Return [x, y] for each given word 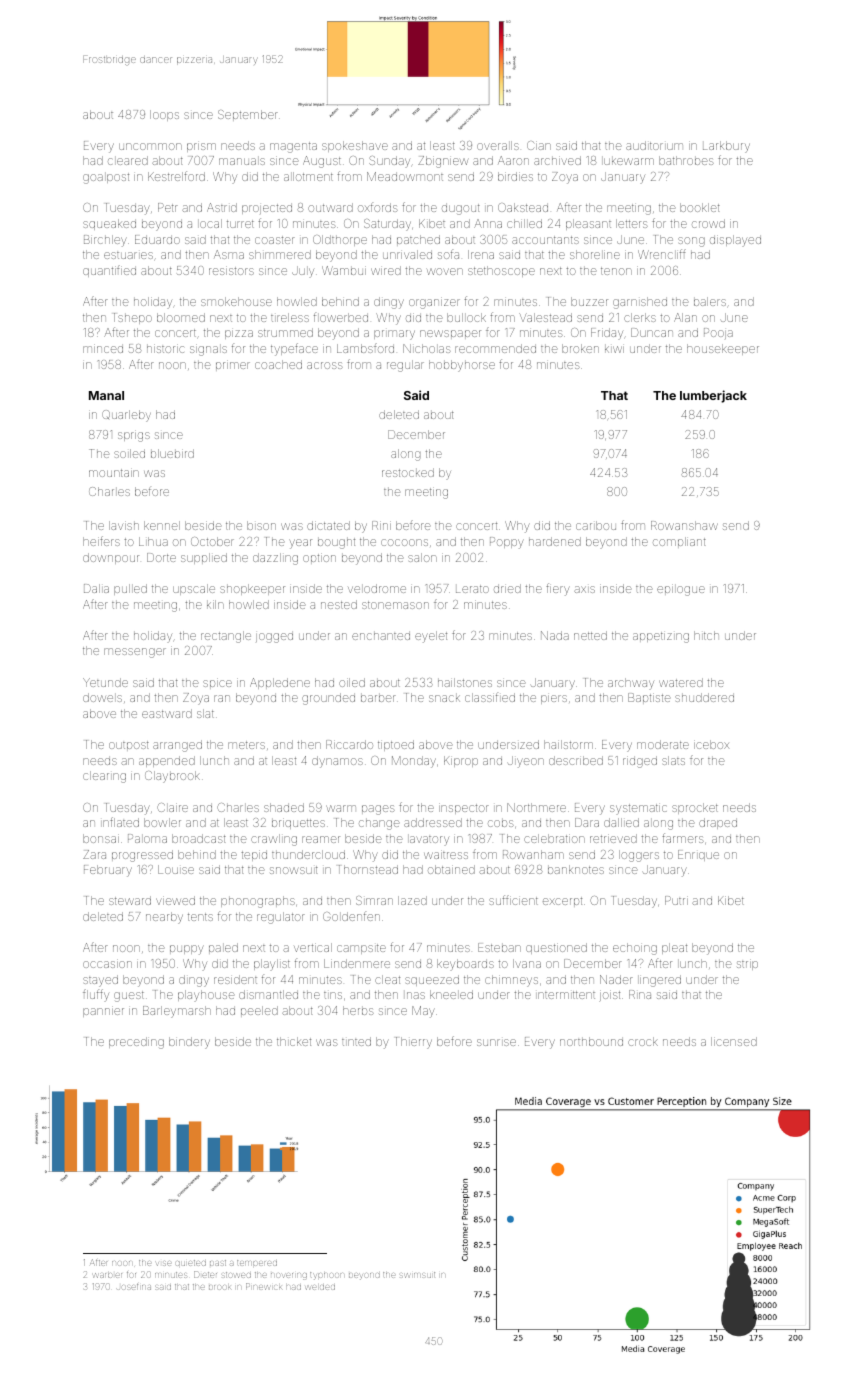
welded [320, 1287]
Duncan [652, 332]
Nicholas [427, 348]
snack [444, 698]
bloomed [181, 317]
